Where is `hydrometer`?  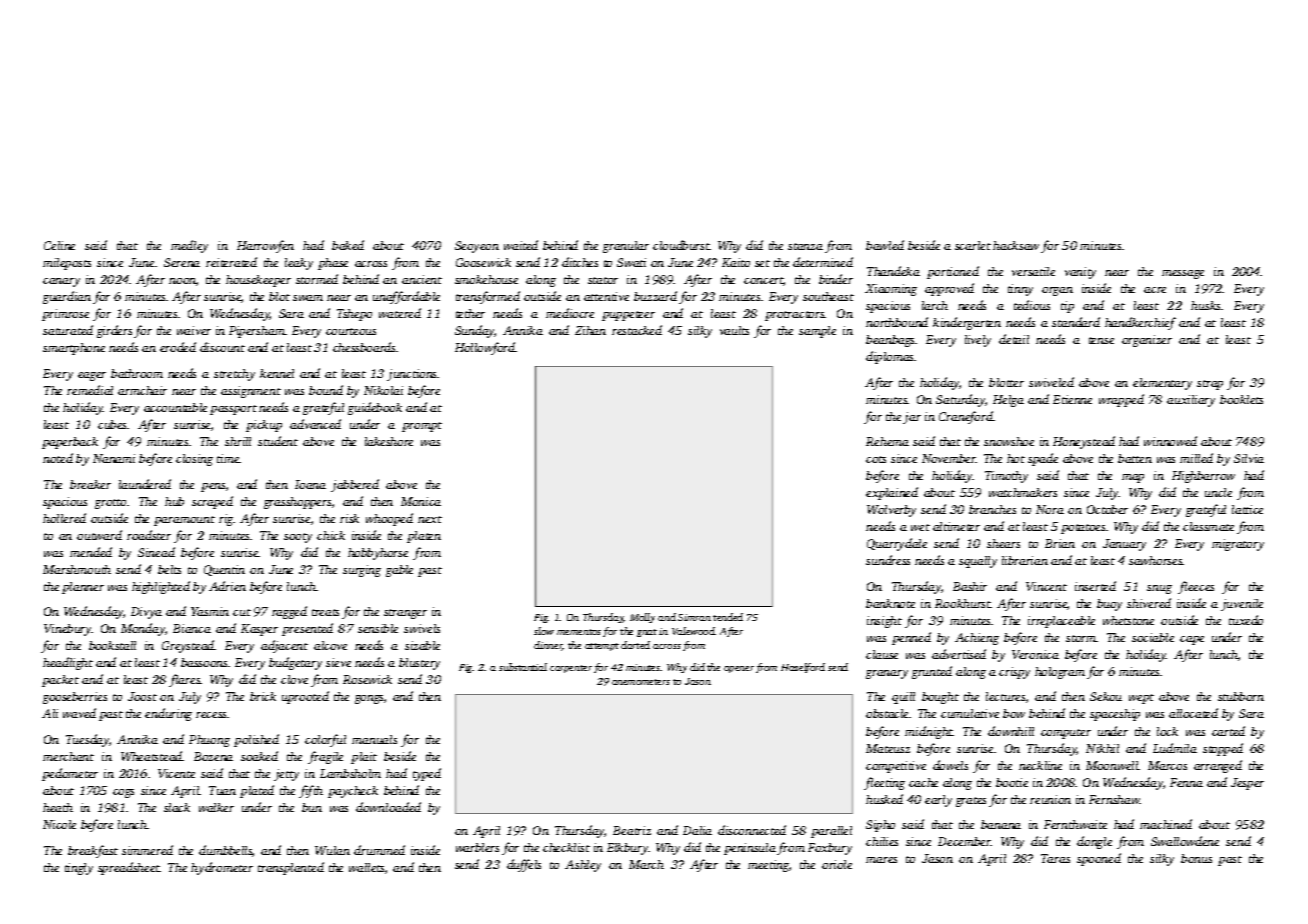
hydrometer is located at coordinates (222, 868).
